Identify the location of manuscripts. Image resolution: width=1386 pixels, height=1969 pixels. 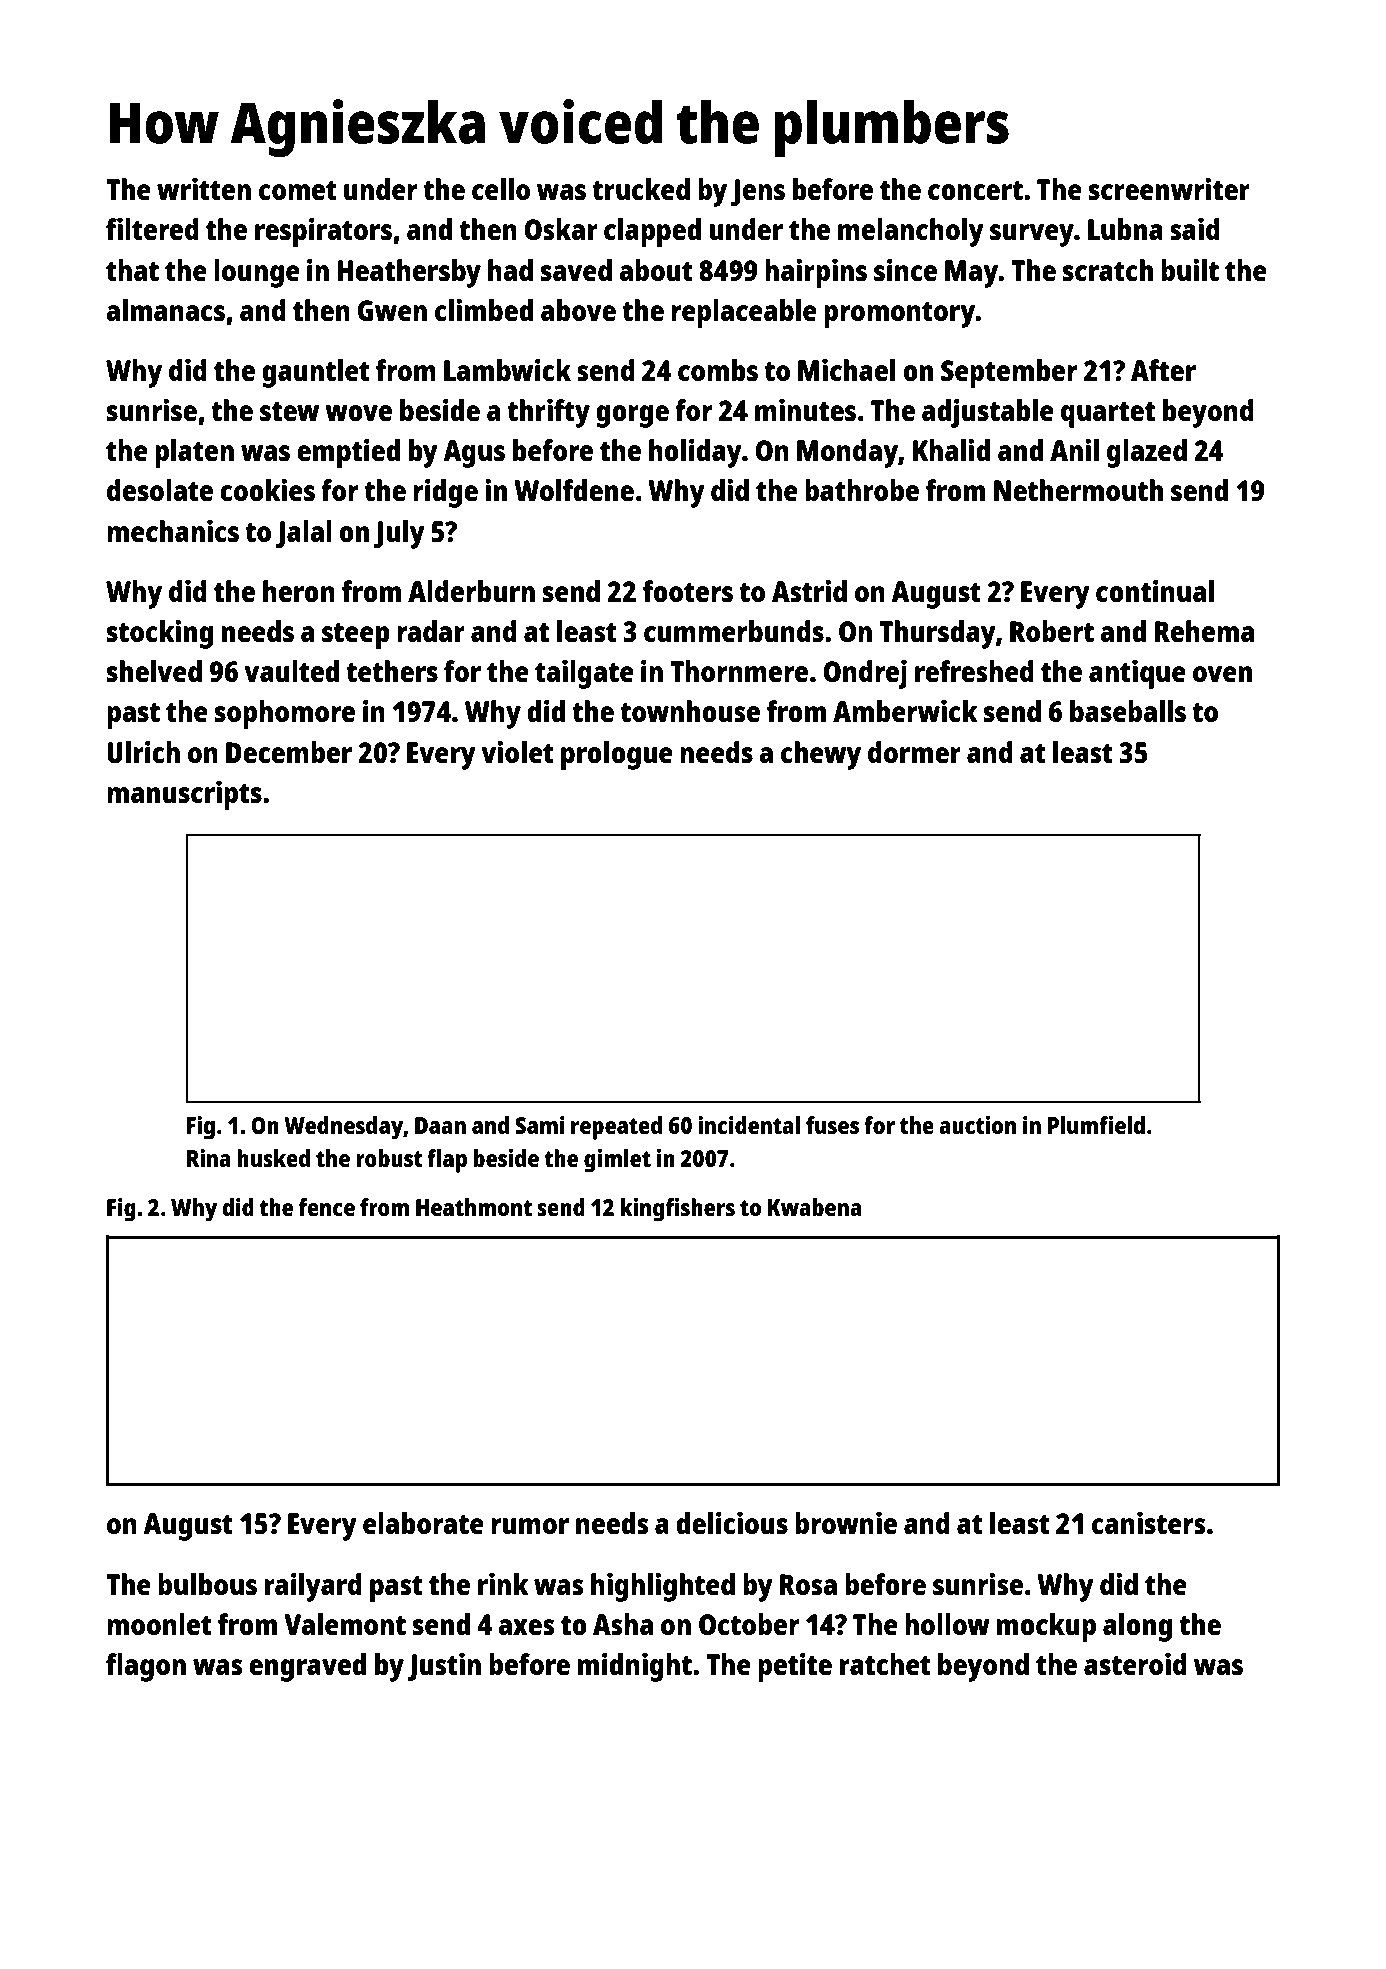
(184, 795).
